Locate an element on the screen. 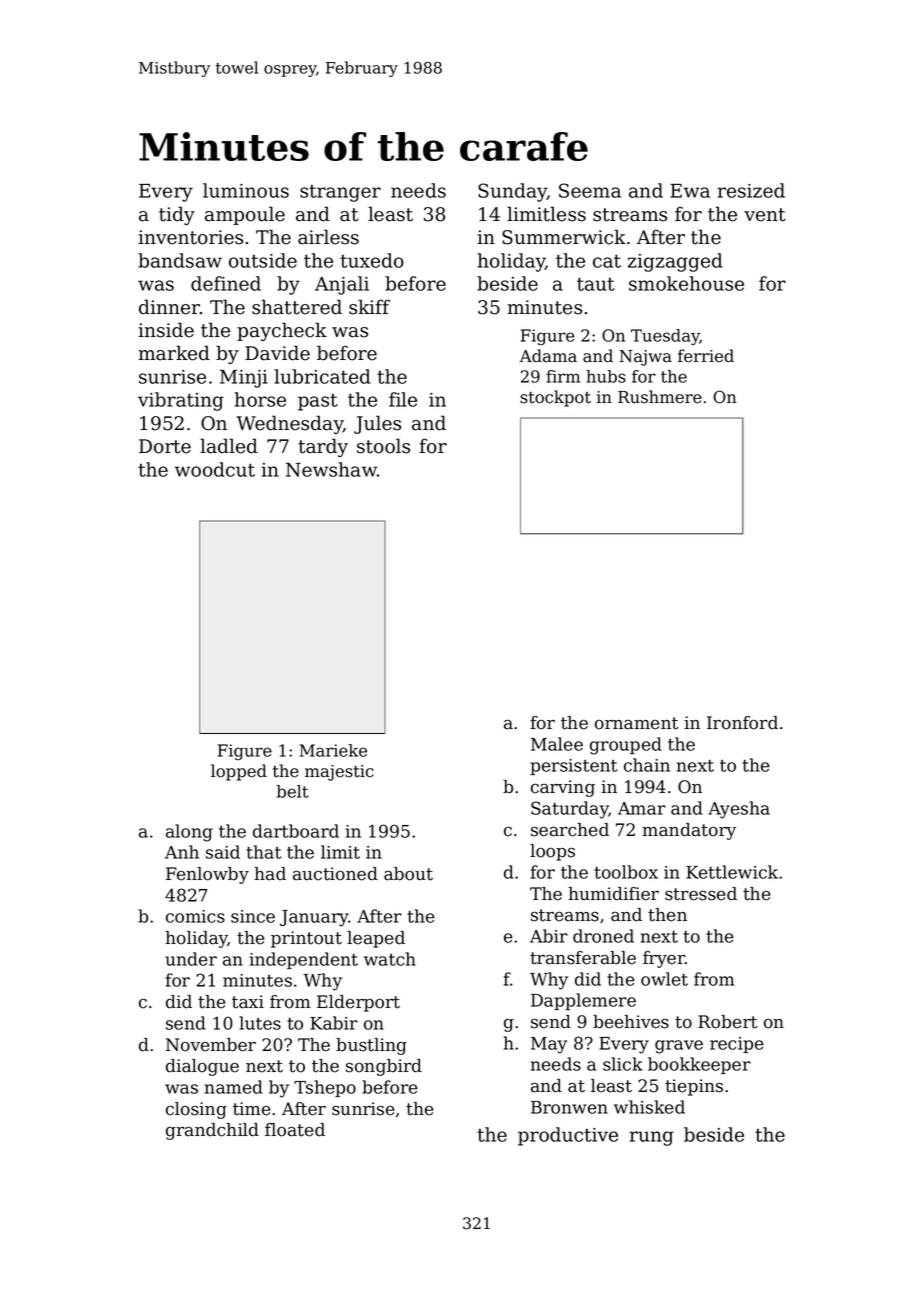 Image resolution: width=924 pixels, height=1311 pixels. Newshaw is located at coordinates (331, 469).
